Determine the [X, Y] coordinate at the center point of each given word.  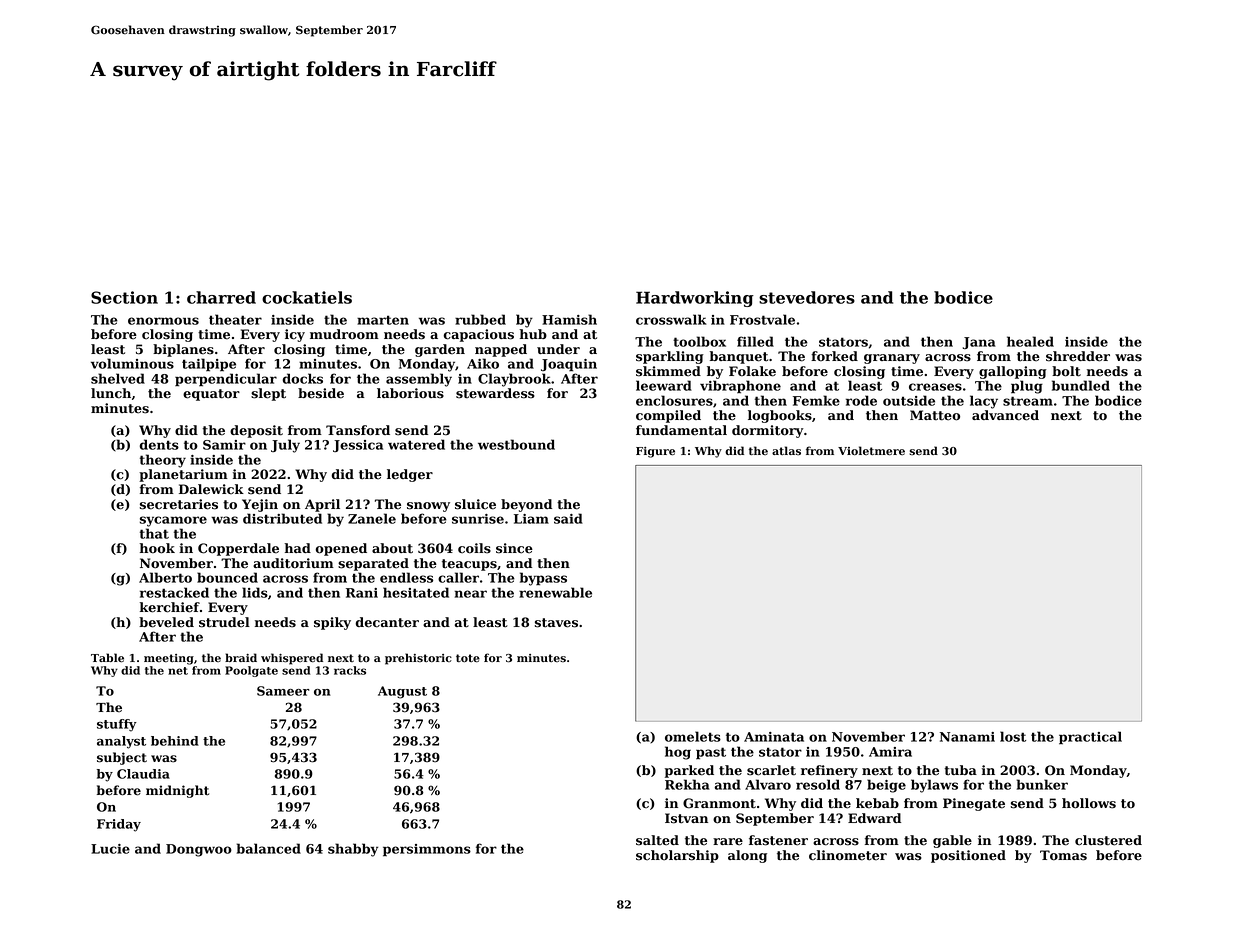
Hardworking [695, 299]
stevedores [807, 297]
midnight [177, 791]
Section [124, 297]
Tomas [1063, 855]
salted [657, 840]
